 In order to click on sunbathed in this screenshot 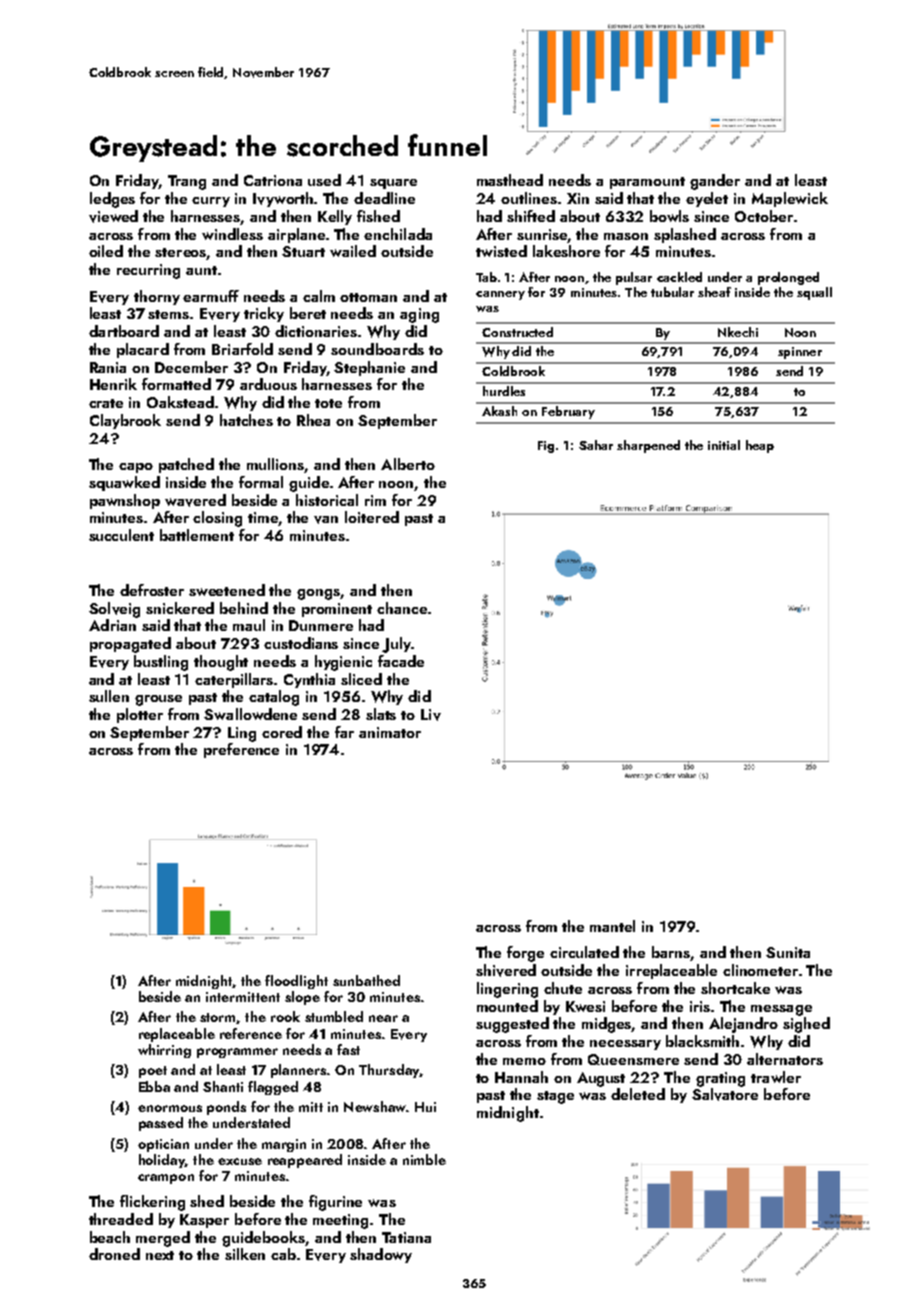, I will do `click(366, 980)`.
